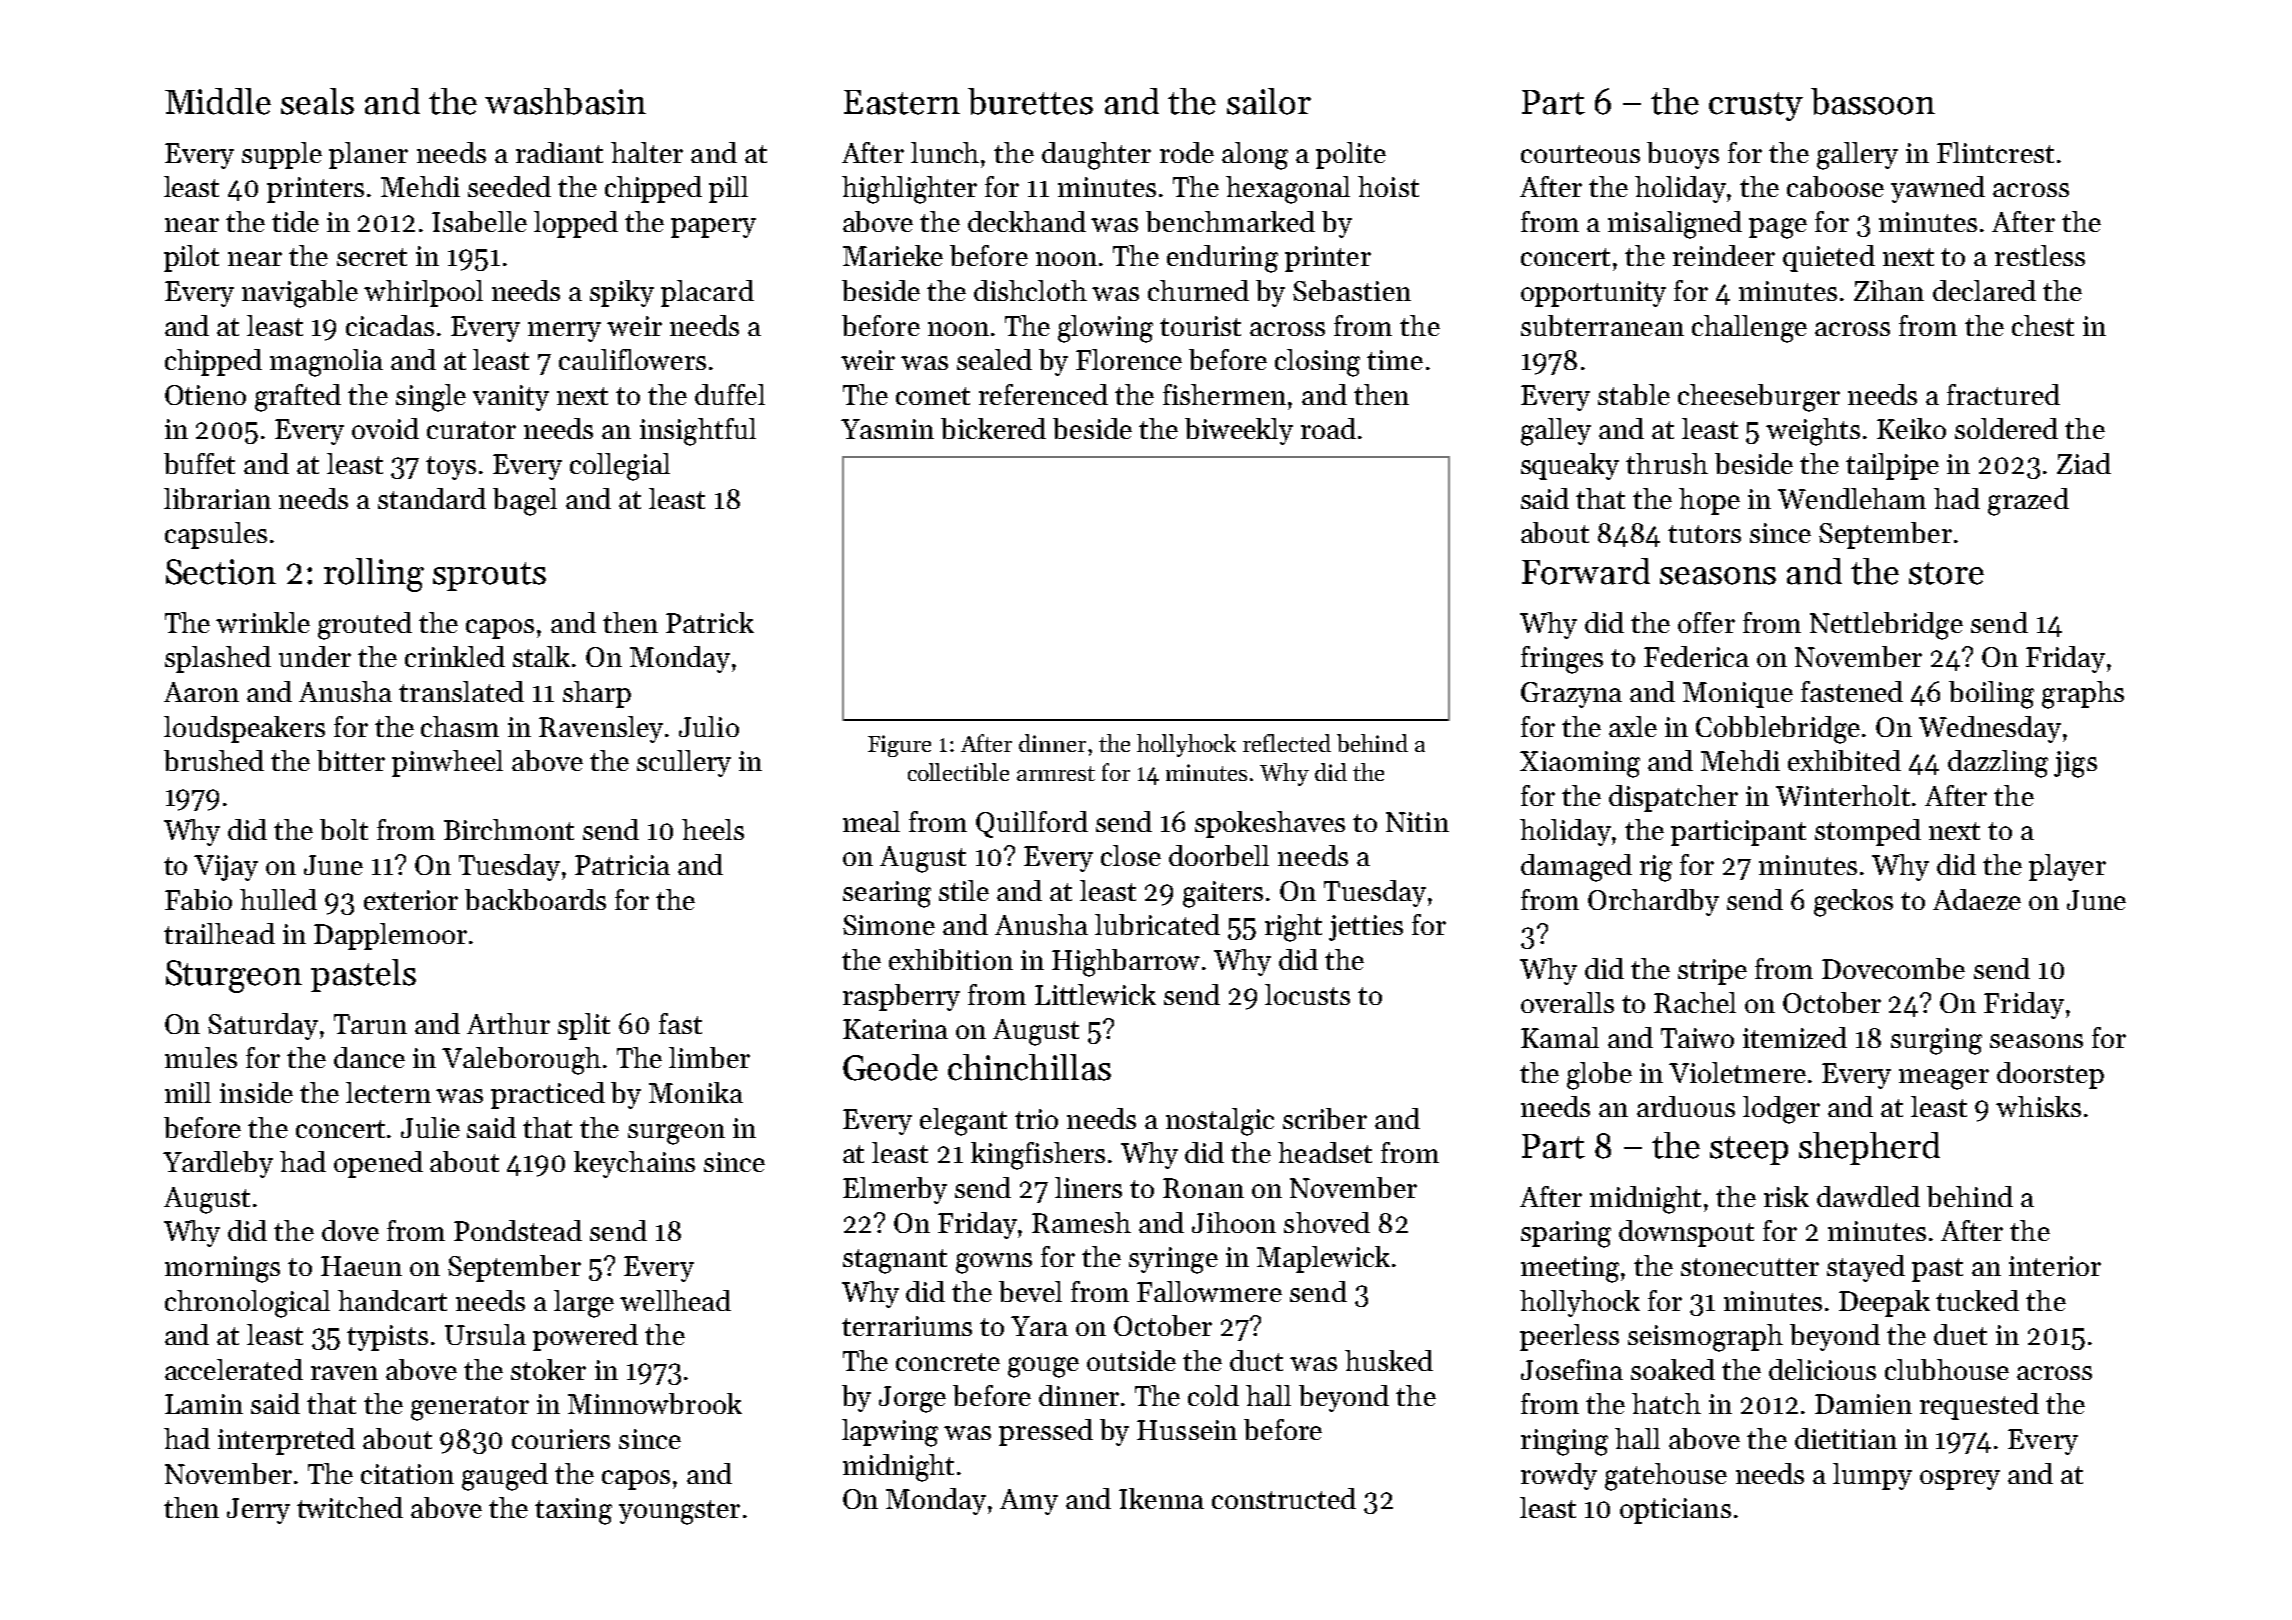 This screenshot has width=2292, height=1620. What do you see at coordinates (684, 763) in the screenshot?
I see `scullery` at bounding box center [684, 763].
